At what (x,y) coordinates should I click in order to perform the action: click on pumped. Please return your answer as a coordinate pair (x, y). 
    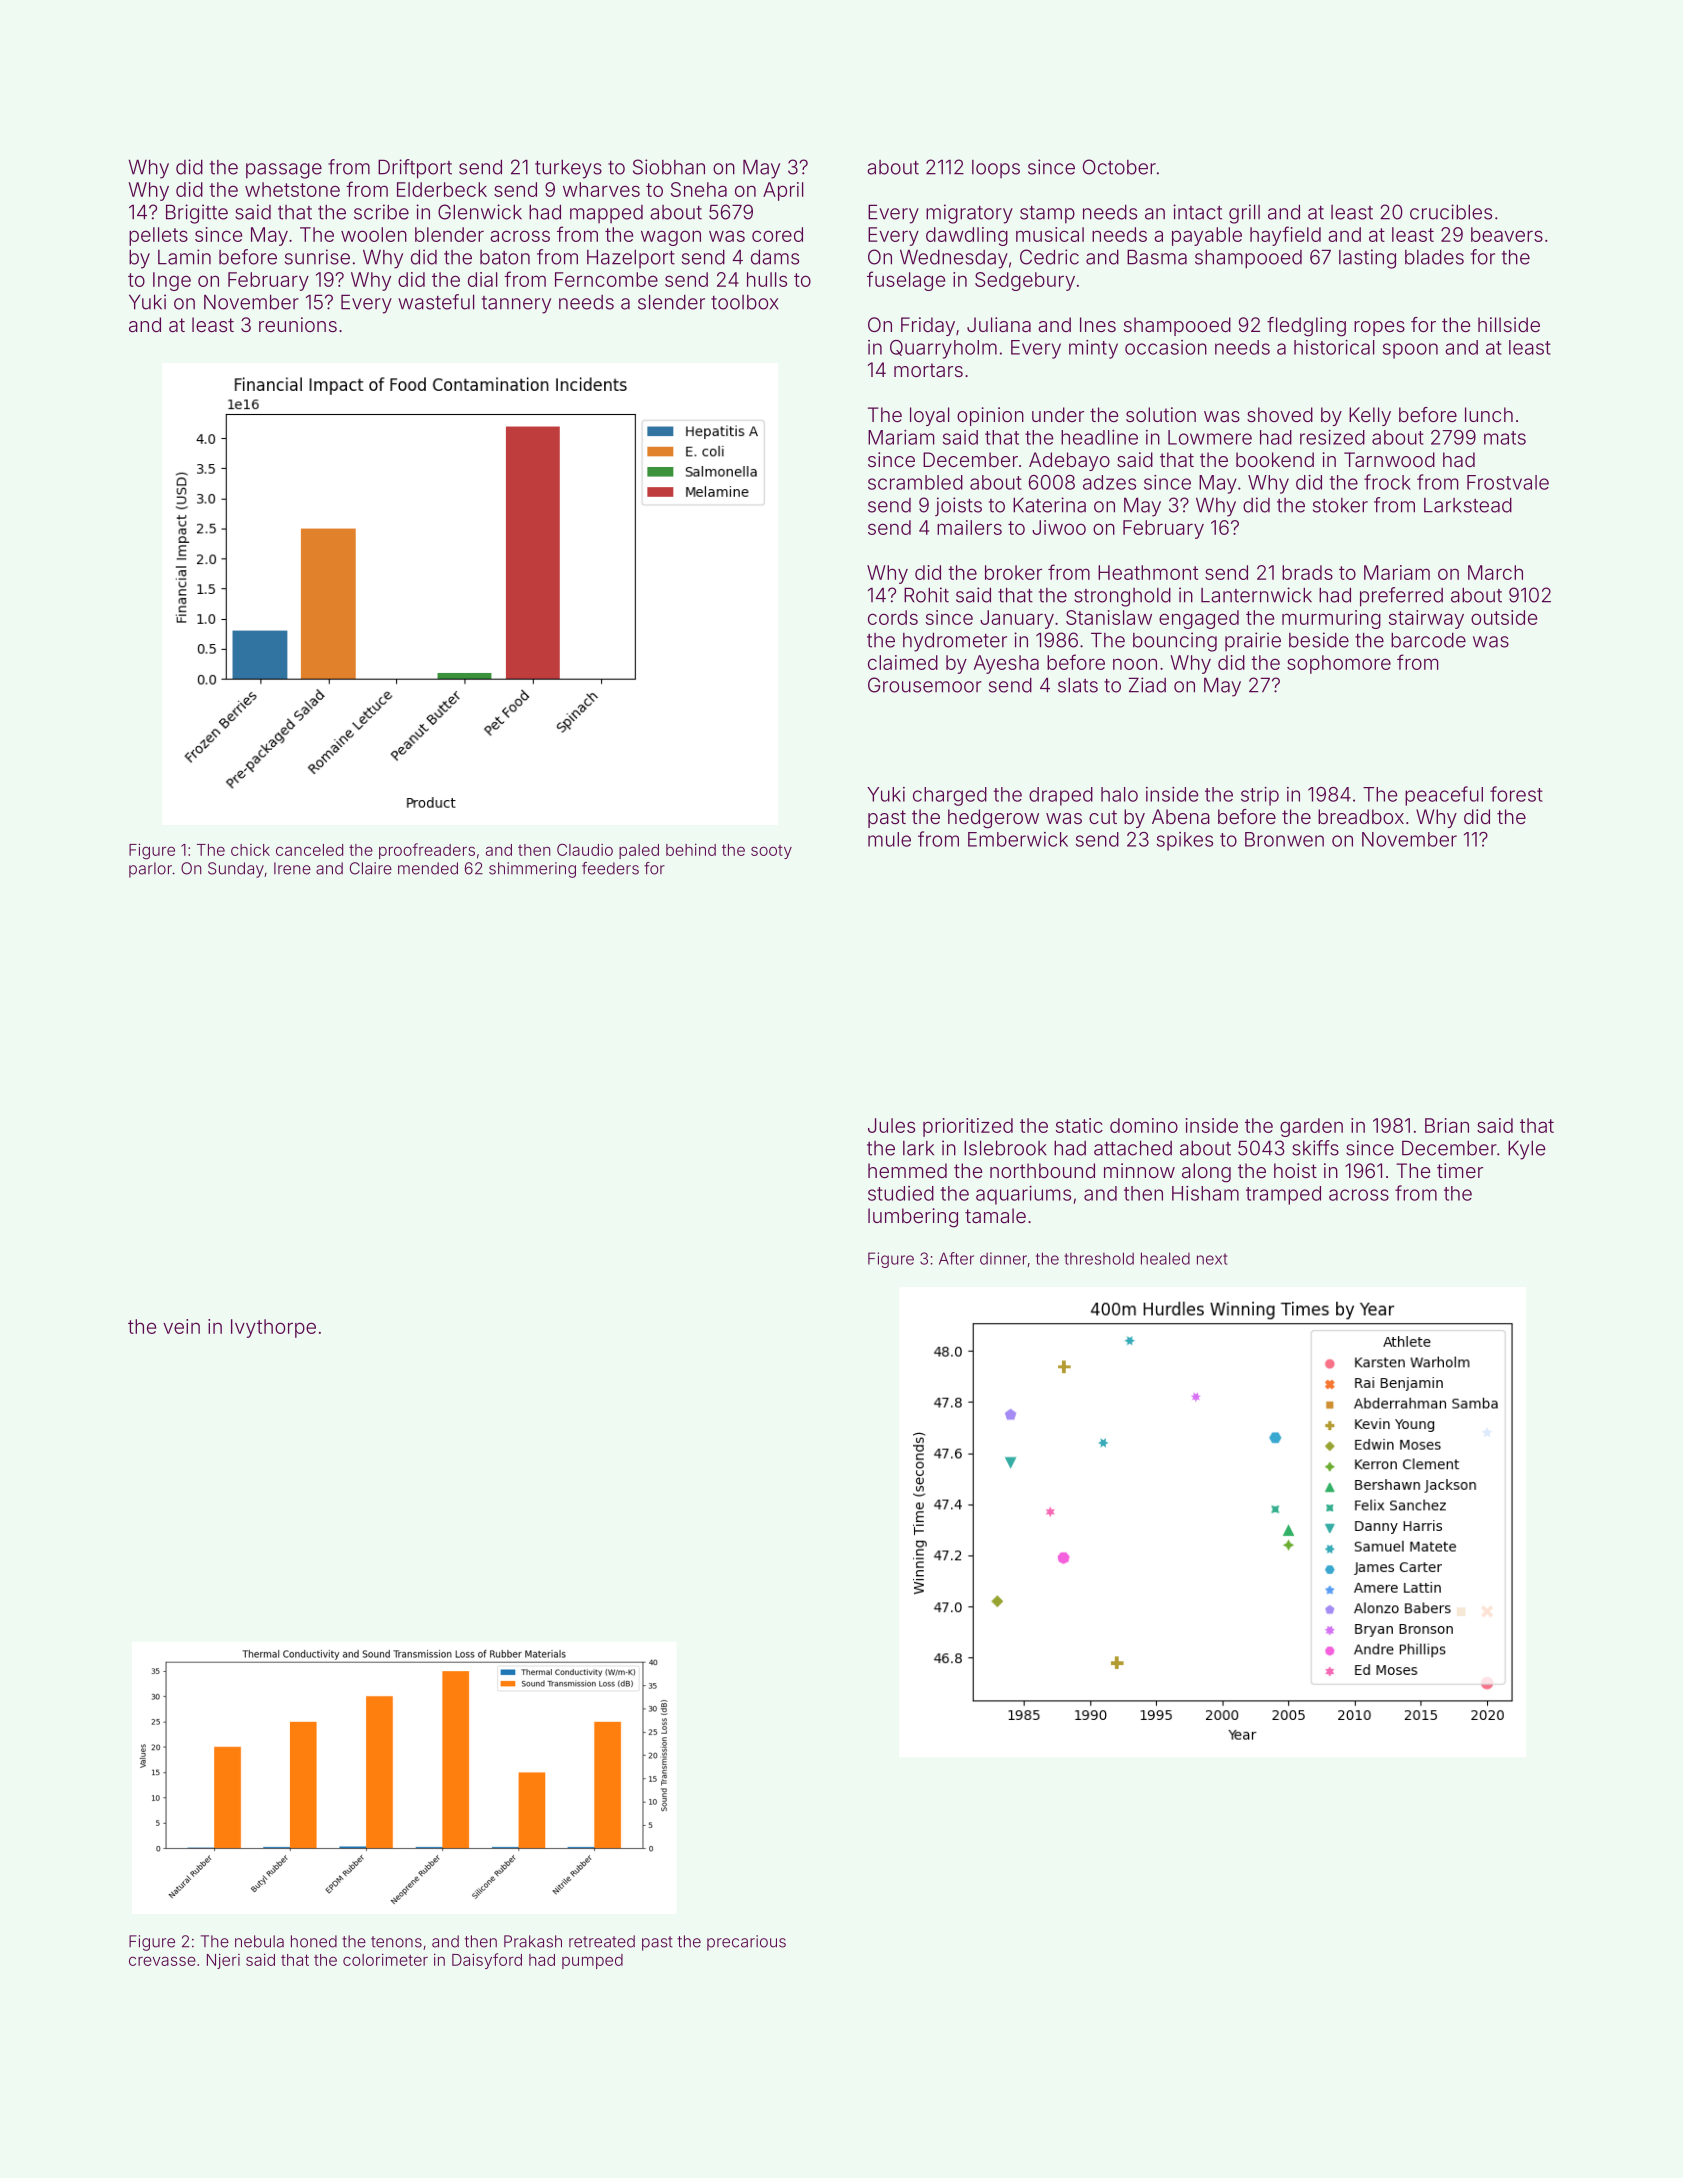
    Looking at the image, I should click on (592, 1961).
